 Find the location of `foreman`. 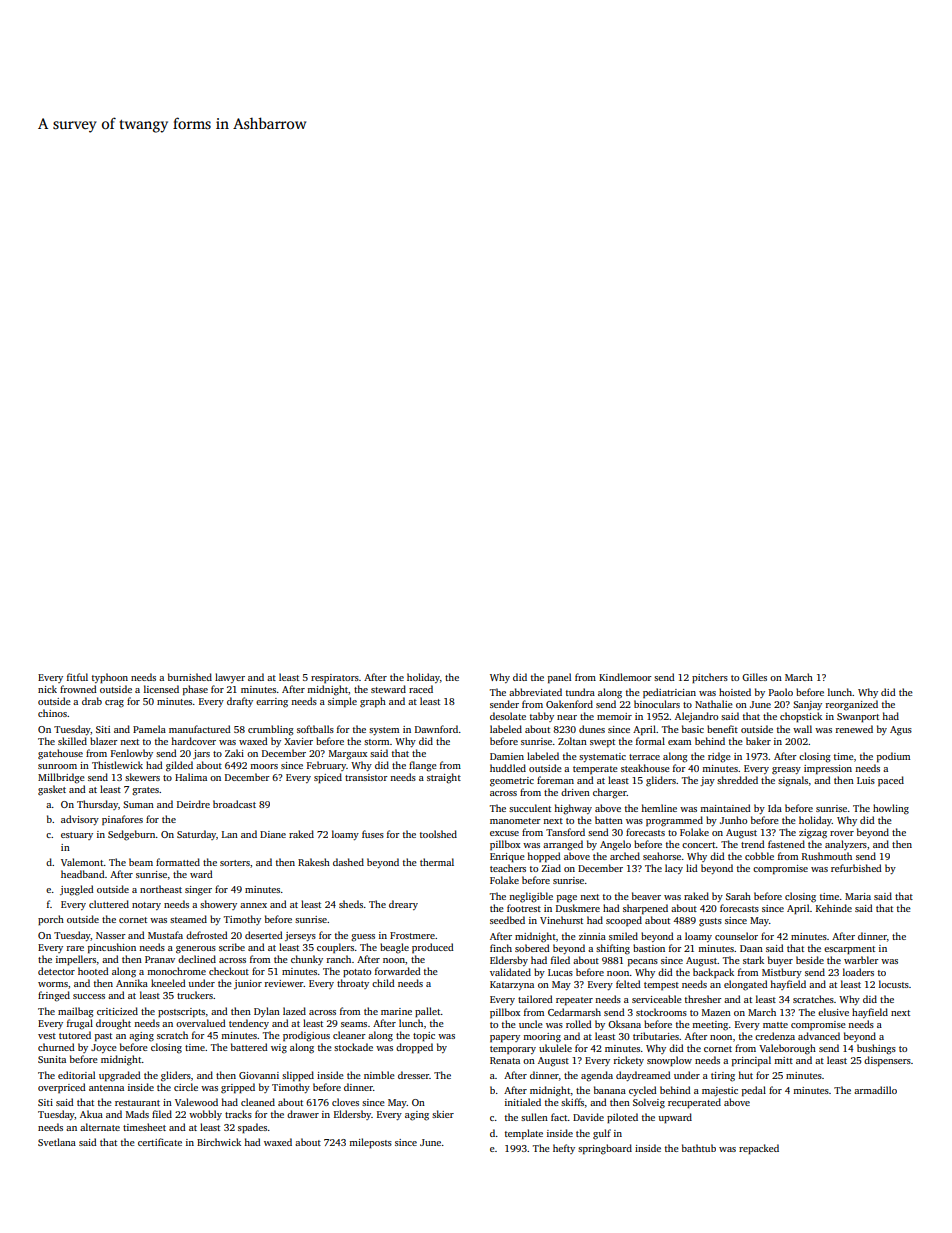

foreman is located at coordinates (555, 780).
